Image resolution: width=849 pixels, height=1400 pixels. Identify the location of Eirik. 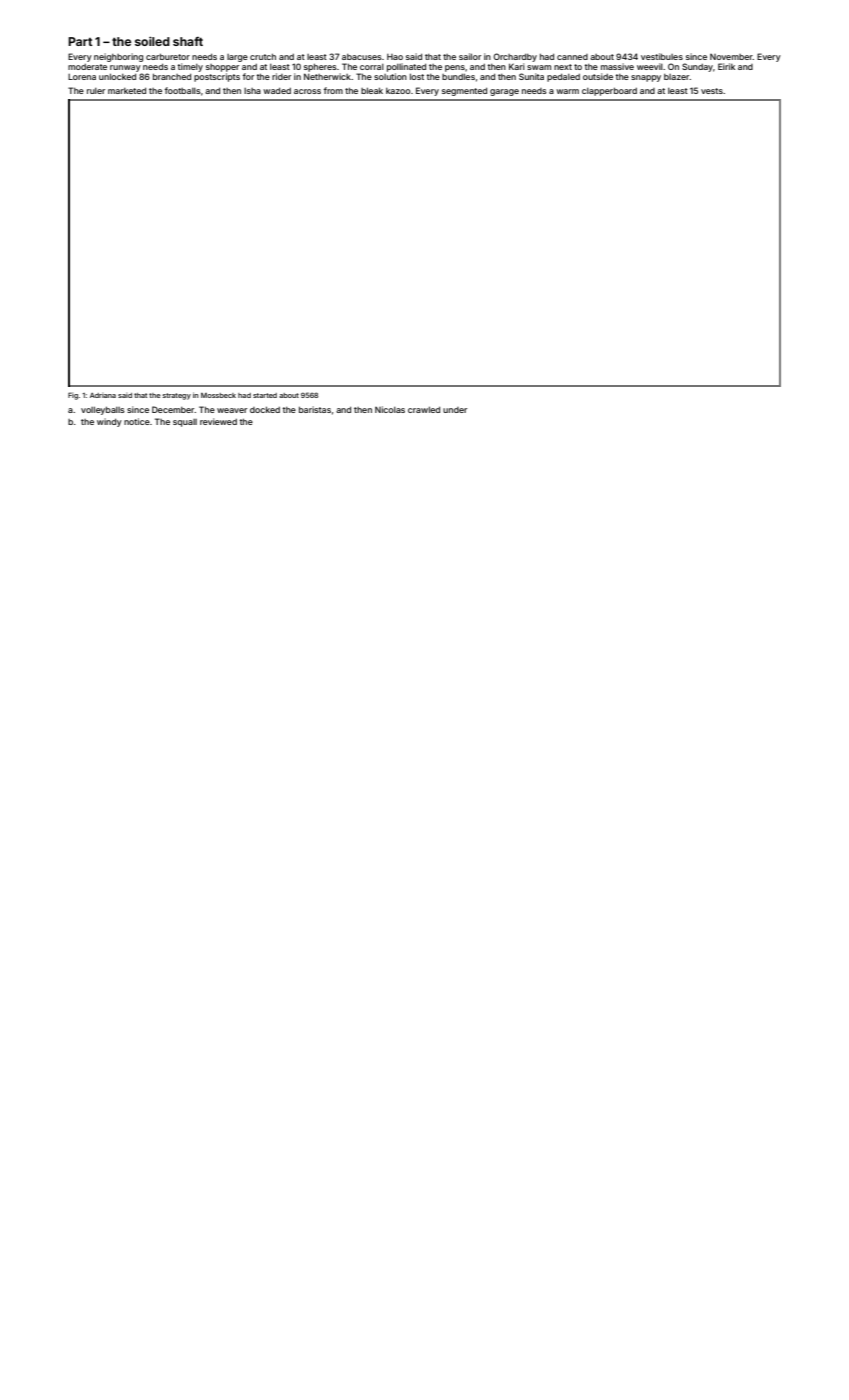
(726, 66).
